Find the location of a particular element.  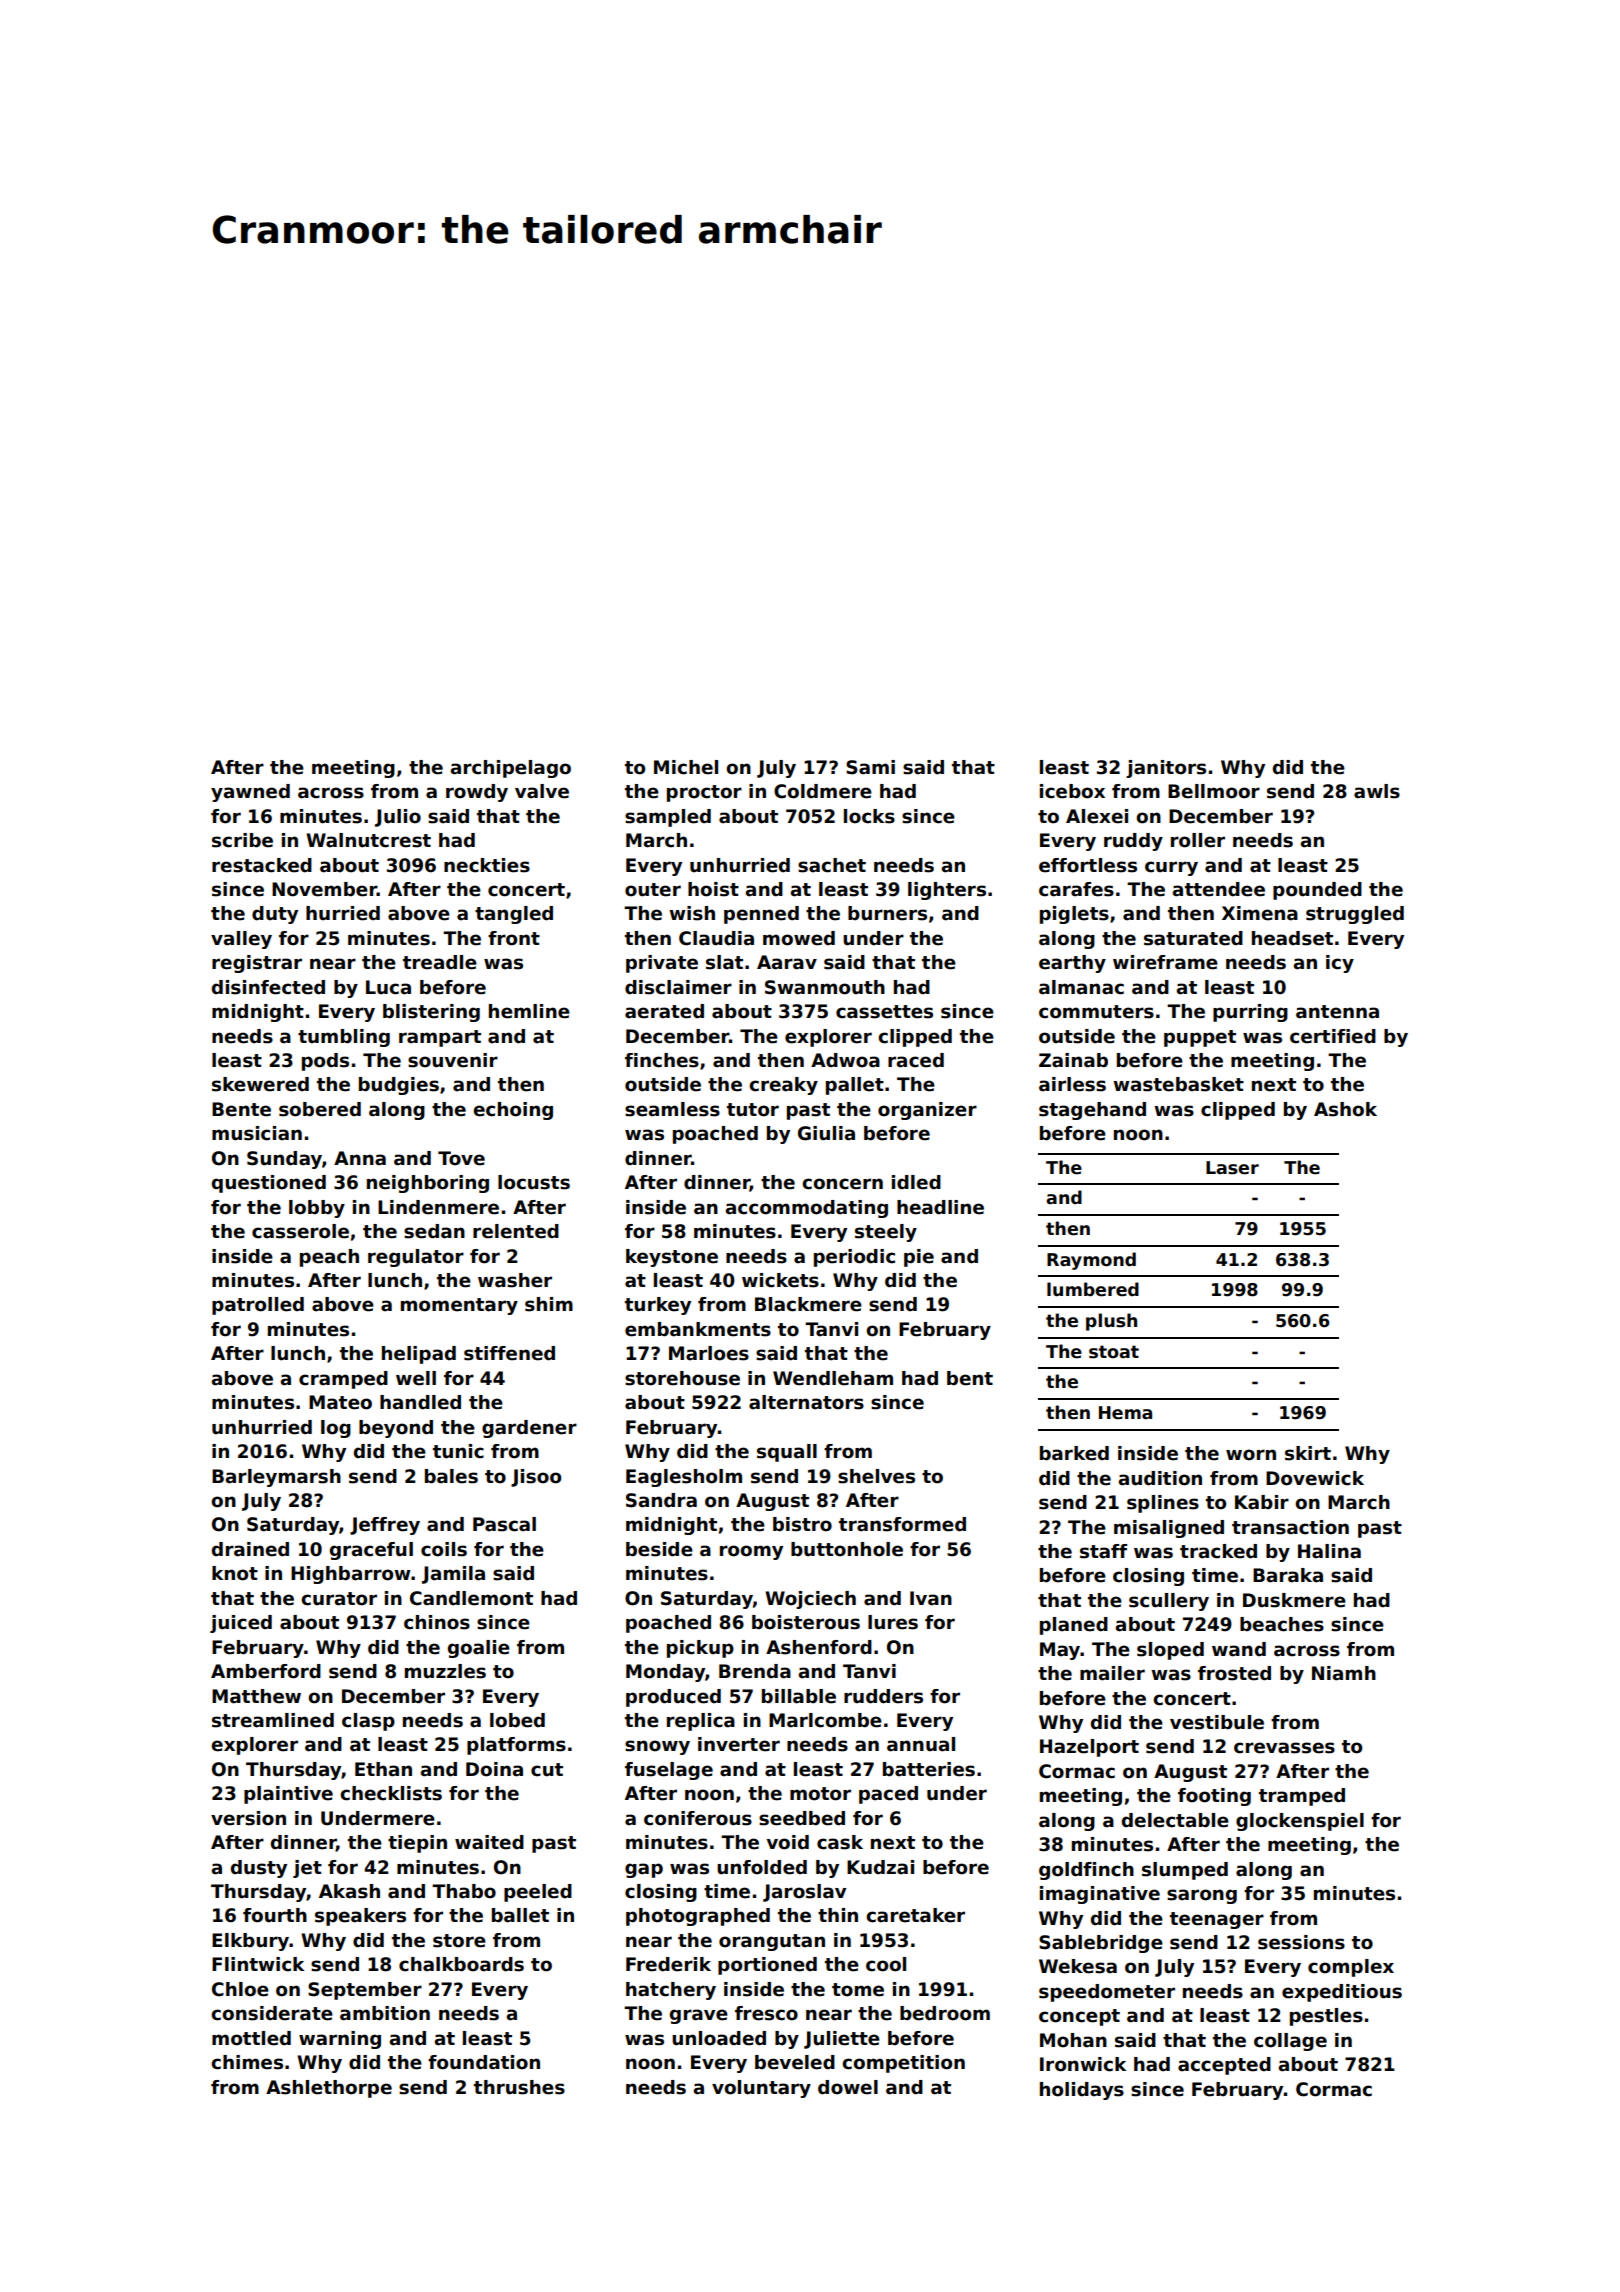

plush is located at coordinates (1111, 1322).
